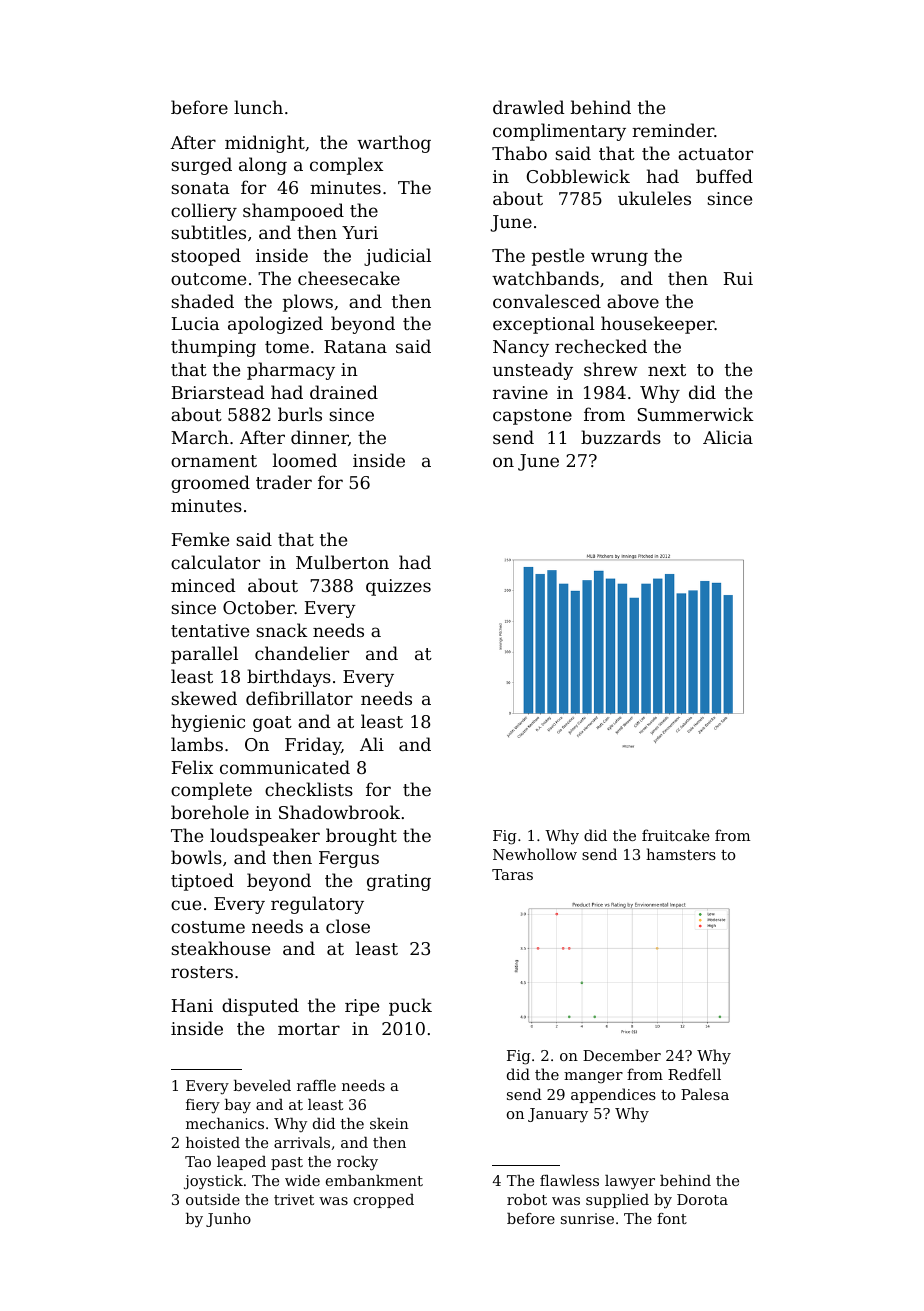  Describe the element at coordinates (263, 166) in the screenshot. I see `along` at that location.
